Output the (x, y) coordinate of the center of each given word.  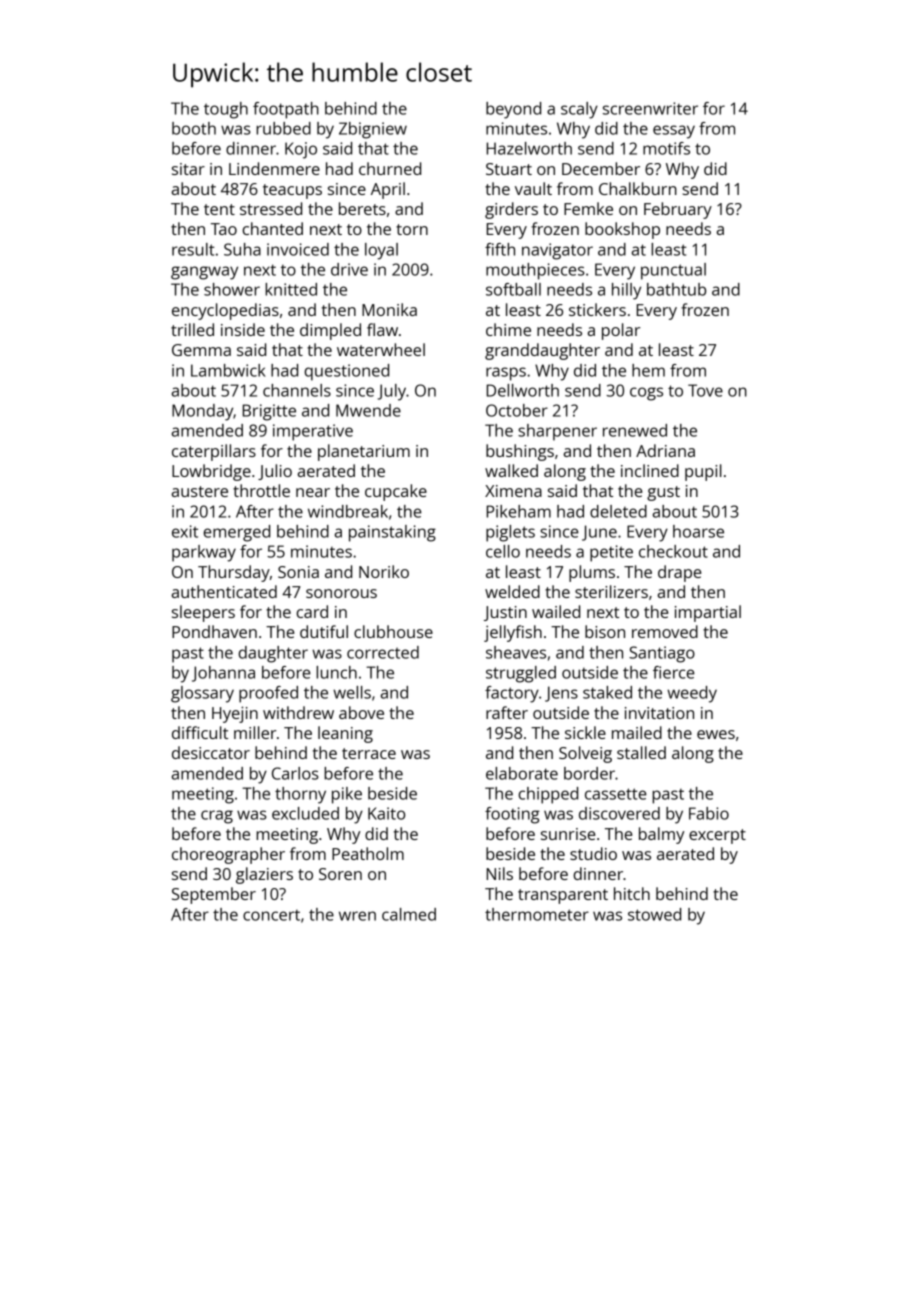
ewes (716, 734)
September (214, 895)
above (361, 712)
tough (226, 110)
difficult (200, 732)
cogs (646, 394)
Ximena (513, 491)
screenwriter (650, 108)
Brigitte (269, 412)
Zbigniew (373, 130)
